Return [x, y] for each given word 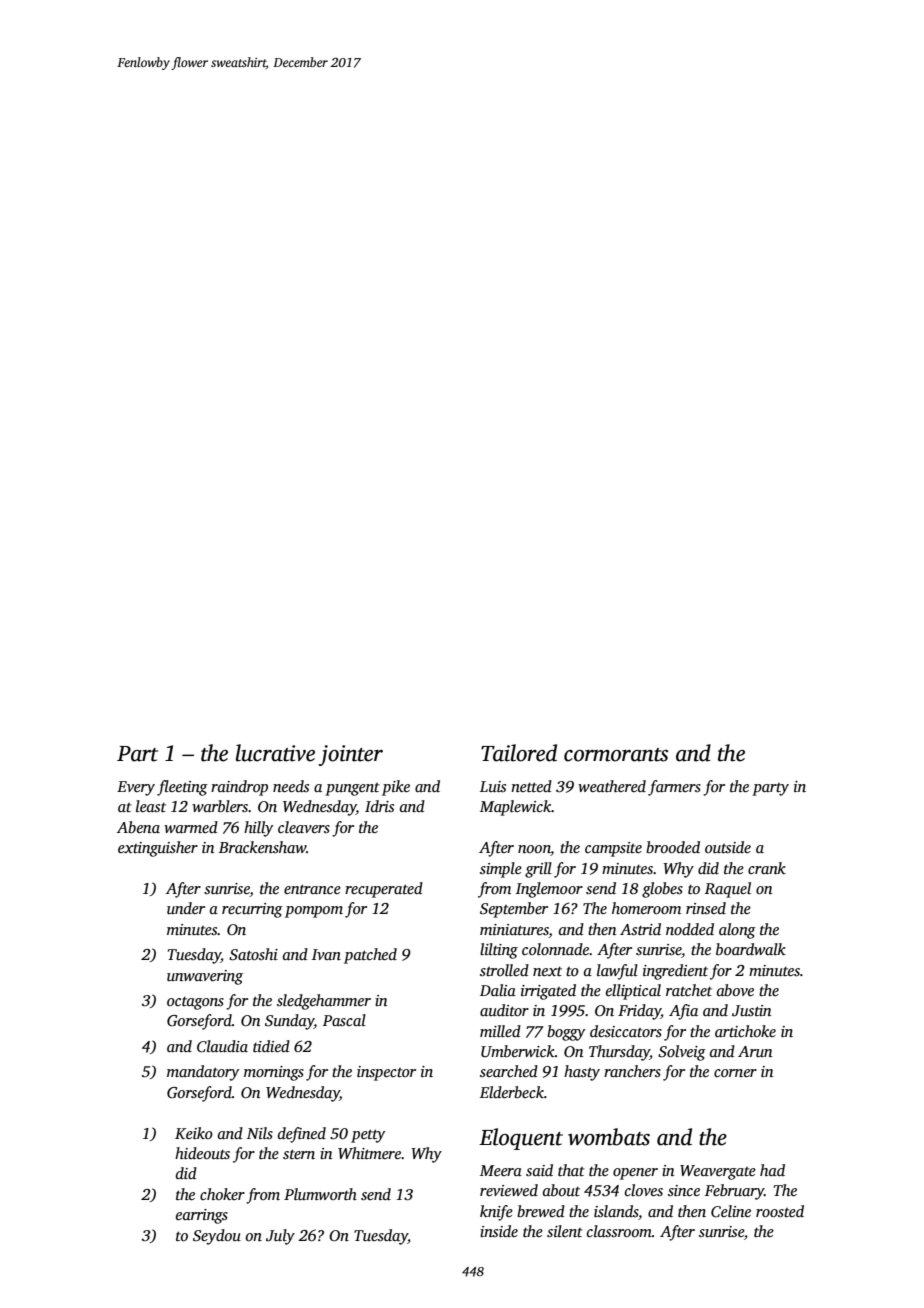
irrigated [548, 992]
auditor [504, 1010]
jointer [351, 755]
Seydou [217, 1237]
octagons [195, 1003]
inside [499, 1231]
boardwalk [751, 949]
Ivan [326, 954]
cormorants [616, 755]
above [735, 990]
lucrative [275, 753]
